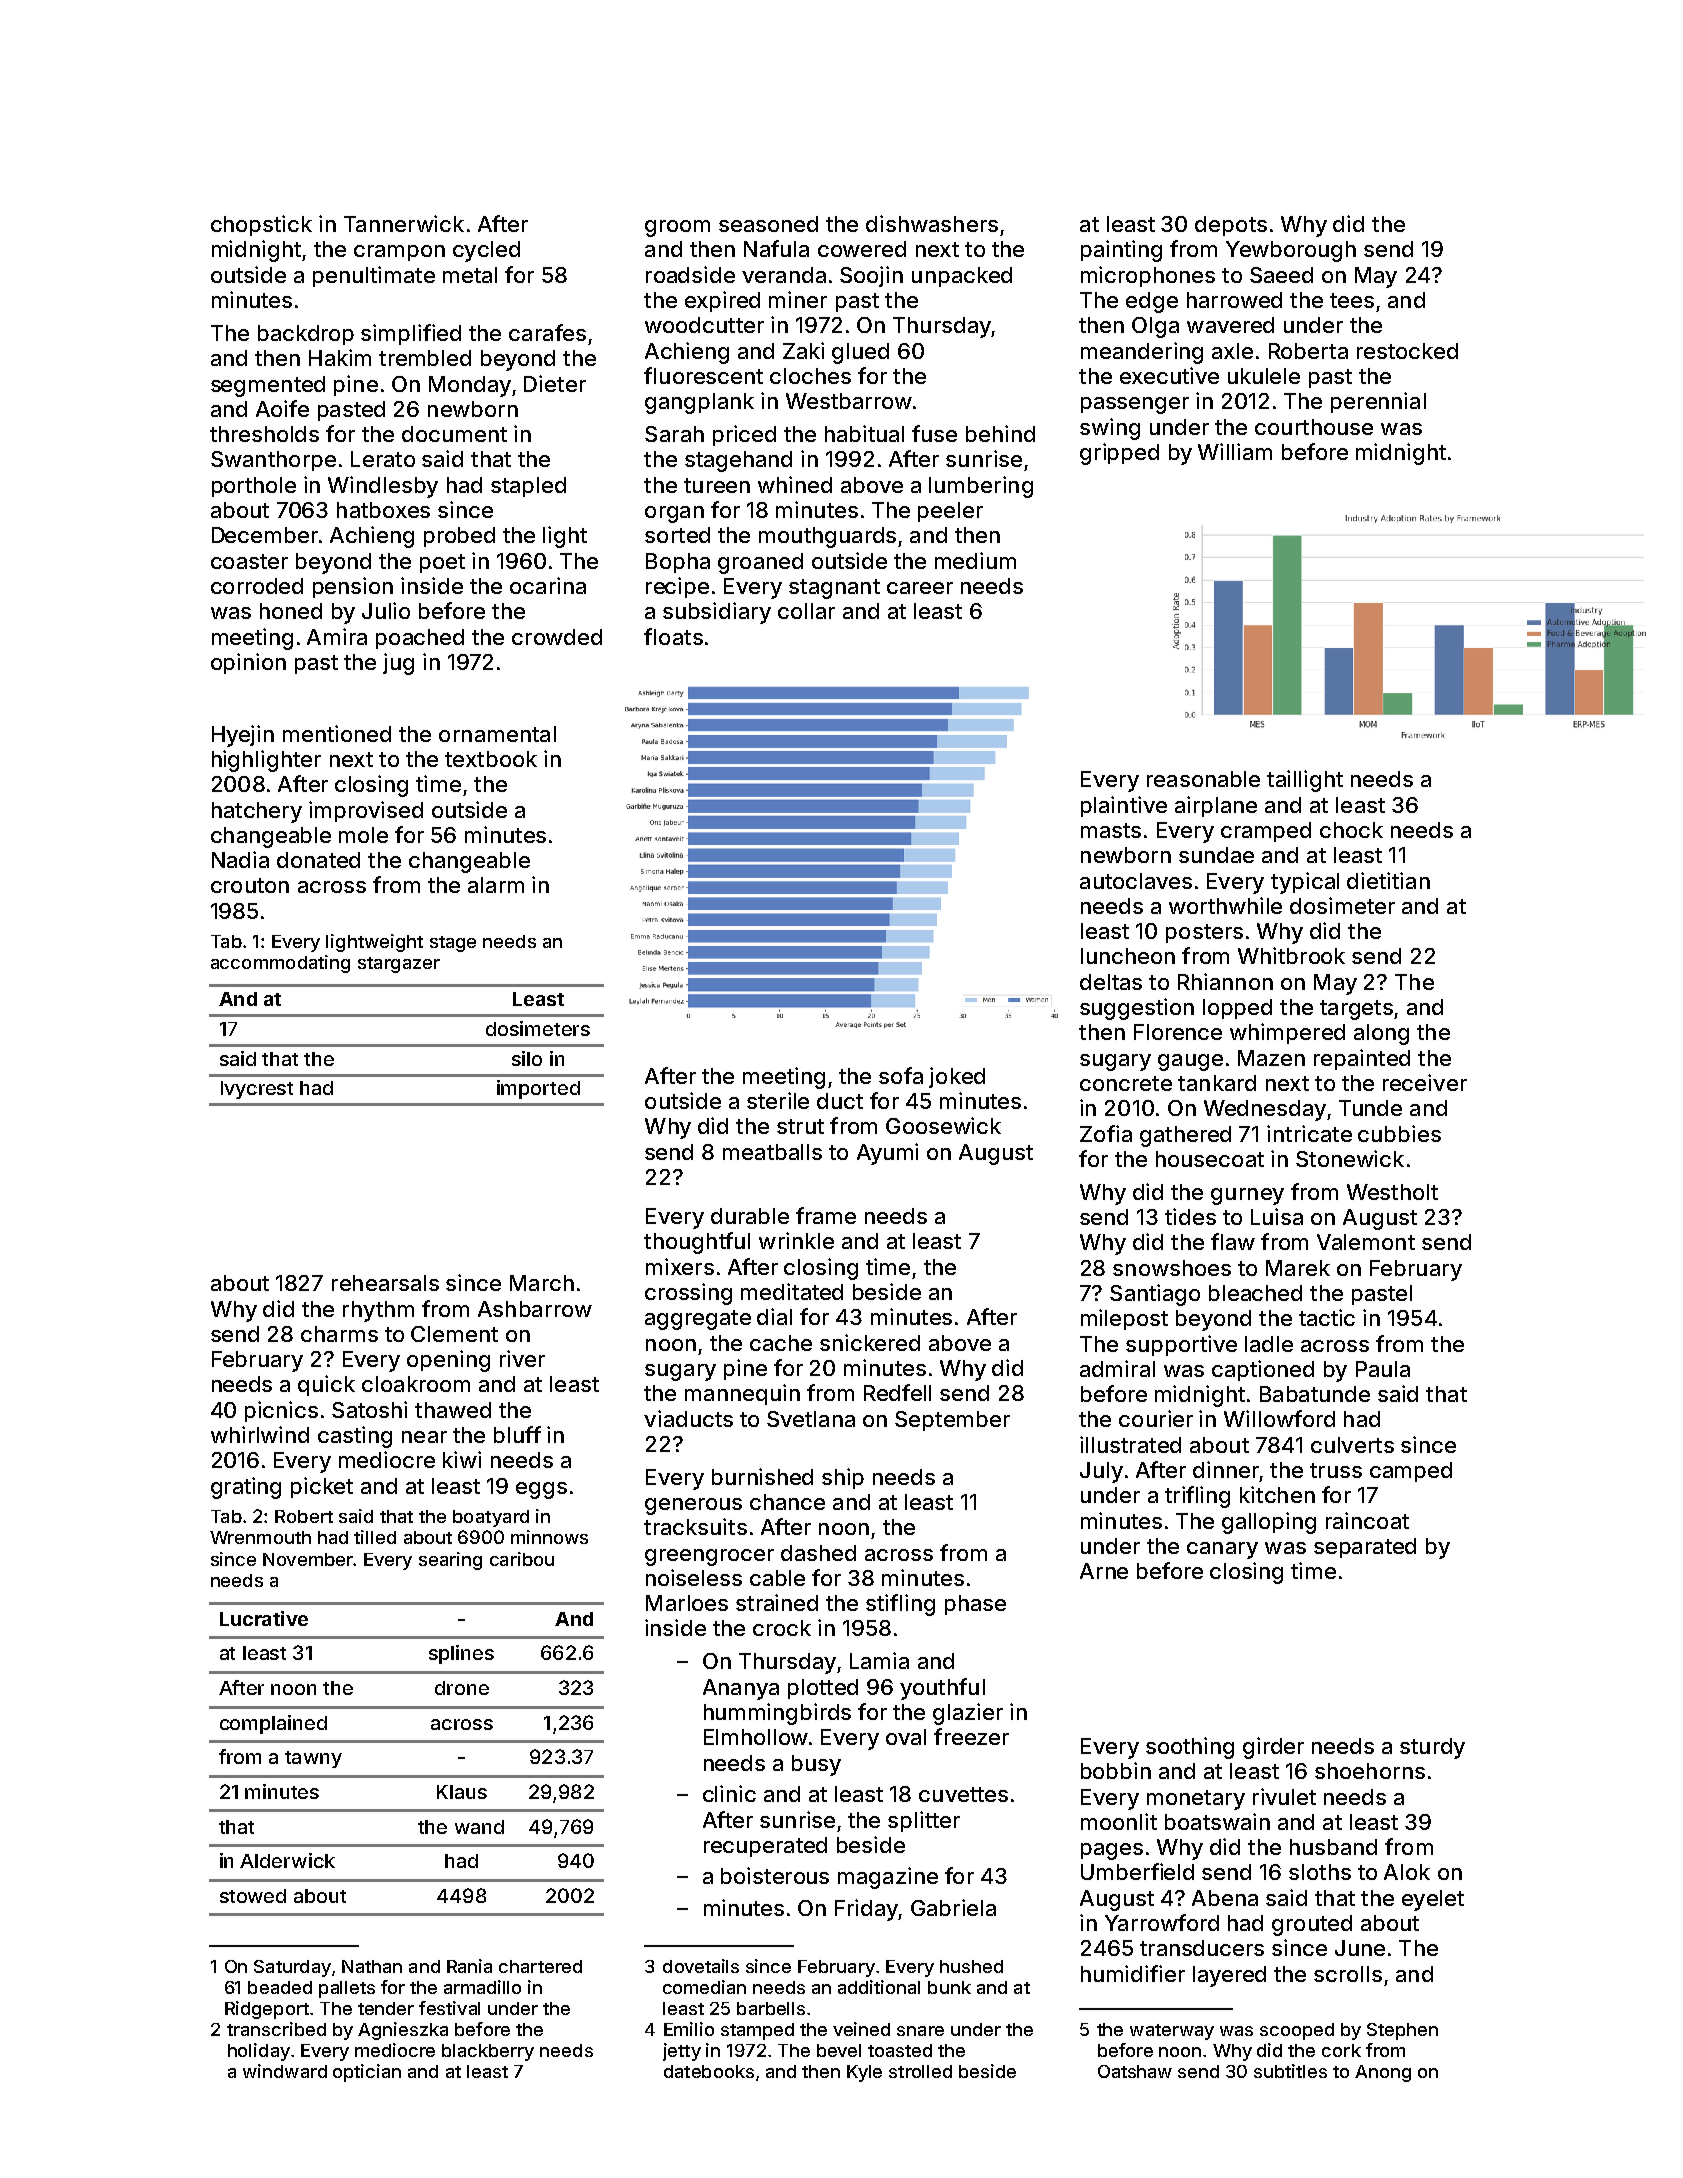 Image resolution: width=1683 pixels, height=2178 pixels. What do you see at coordinates (1383, 2073) in the screenshot?
I see `Anong` at bounding box center [1383, 2073].
